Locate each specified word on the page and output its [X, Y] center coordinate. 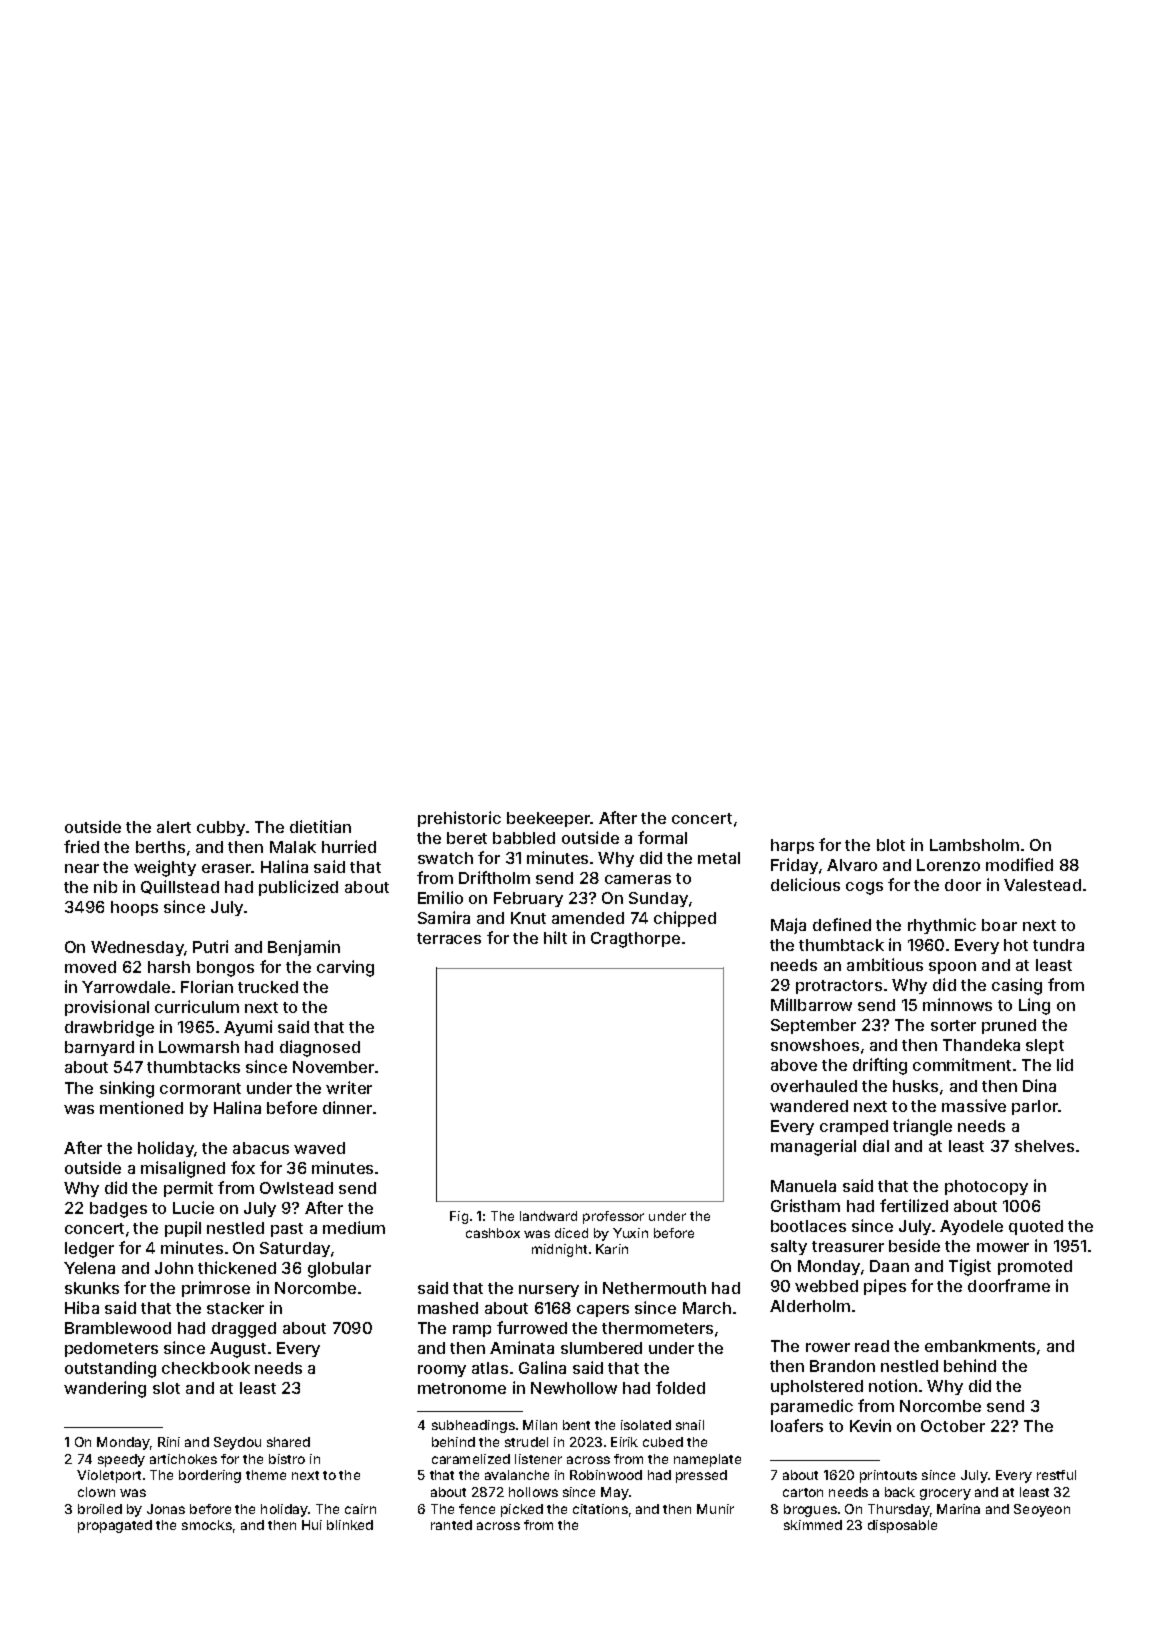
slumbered [601, 1348]
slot [166, 1388]
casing [1017, 986]
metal [719, 858]
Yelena [89, 1268]
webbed [826, 1286]
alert [174, 827]
